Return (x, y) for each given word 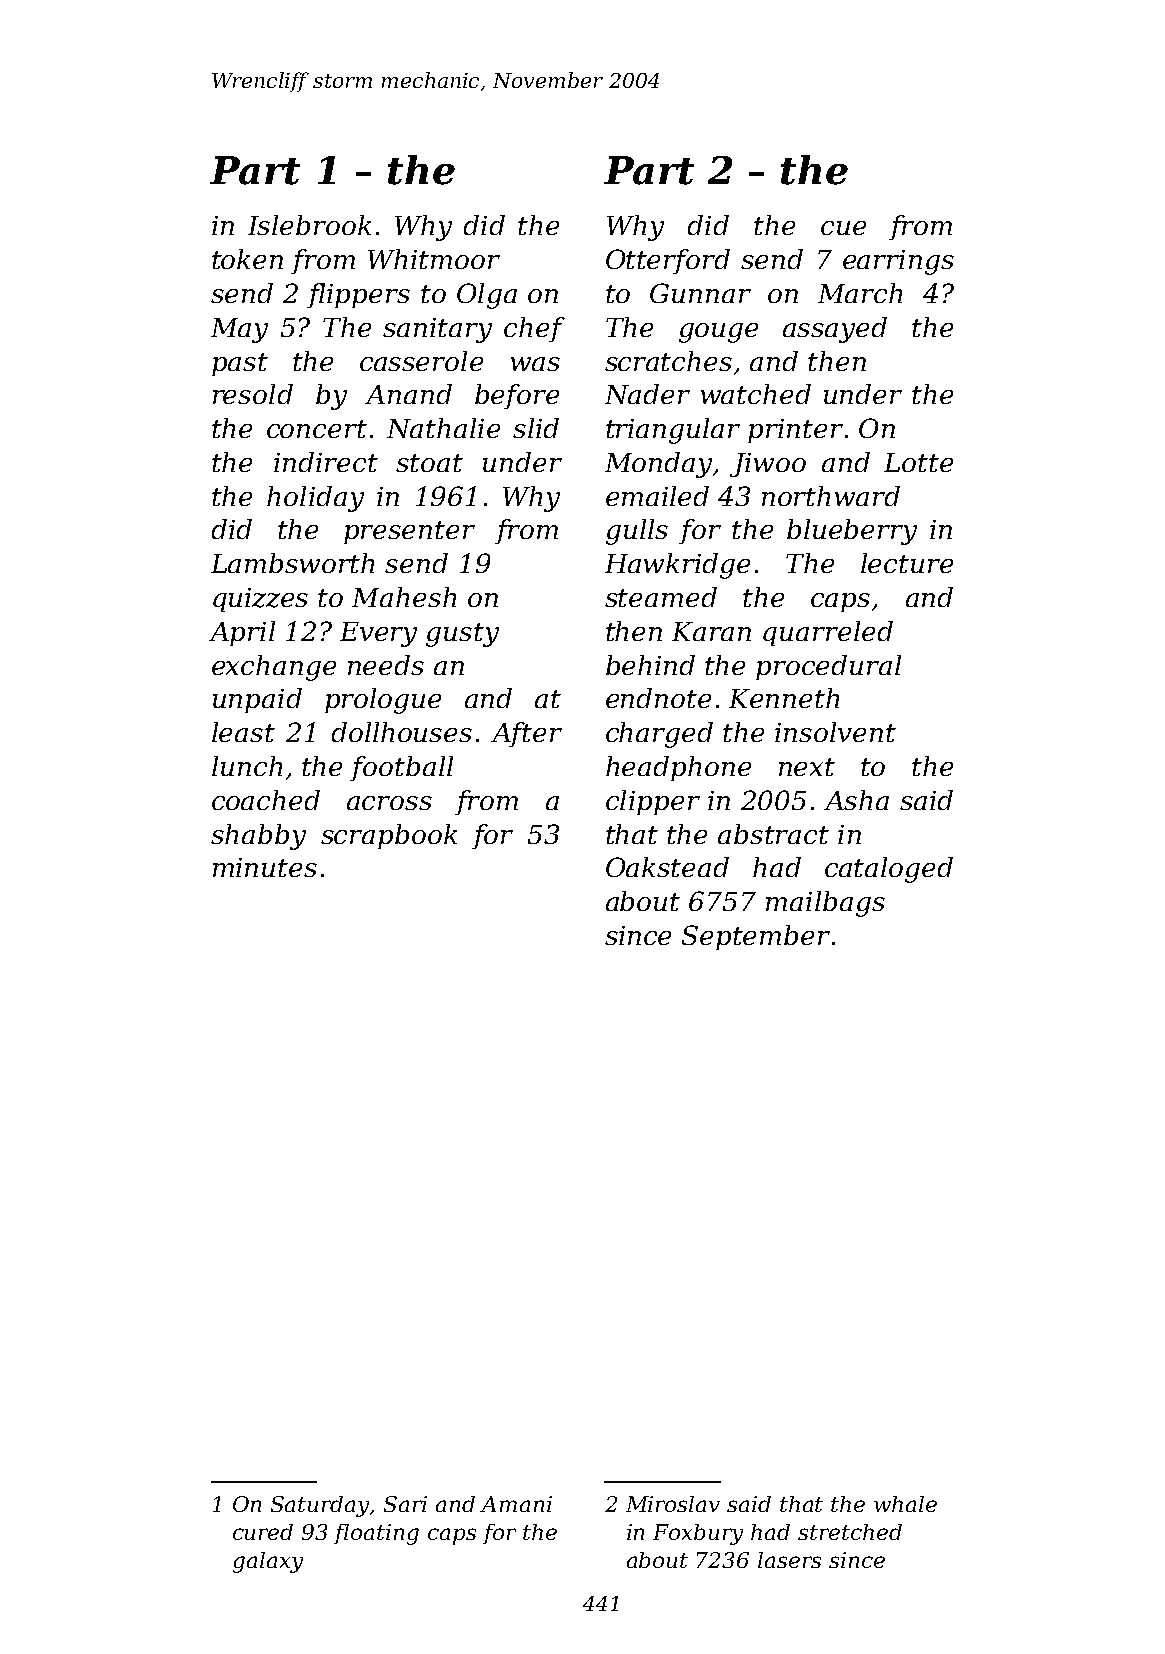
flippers (358, 295)
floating (376, 1534)
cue (843, 228)
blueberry (852, 532)
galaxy (268, 1562)
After (526, 734)
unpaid (257, 700)
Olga (487, 296)
